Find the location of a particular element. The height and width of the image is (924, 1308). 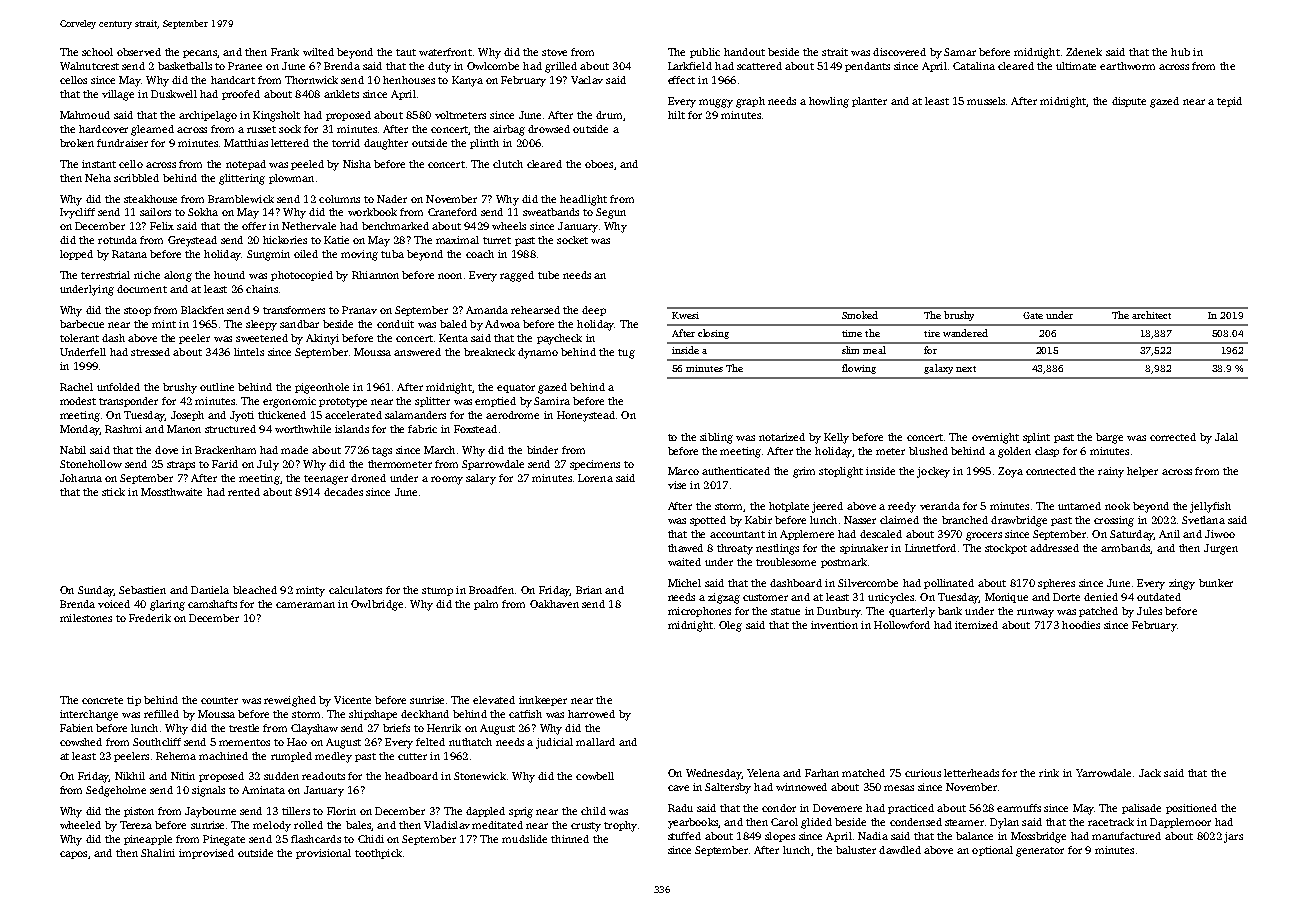

Lorena is located at coordinates (595, 478).
